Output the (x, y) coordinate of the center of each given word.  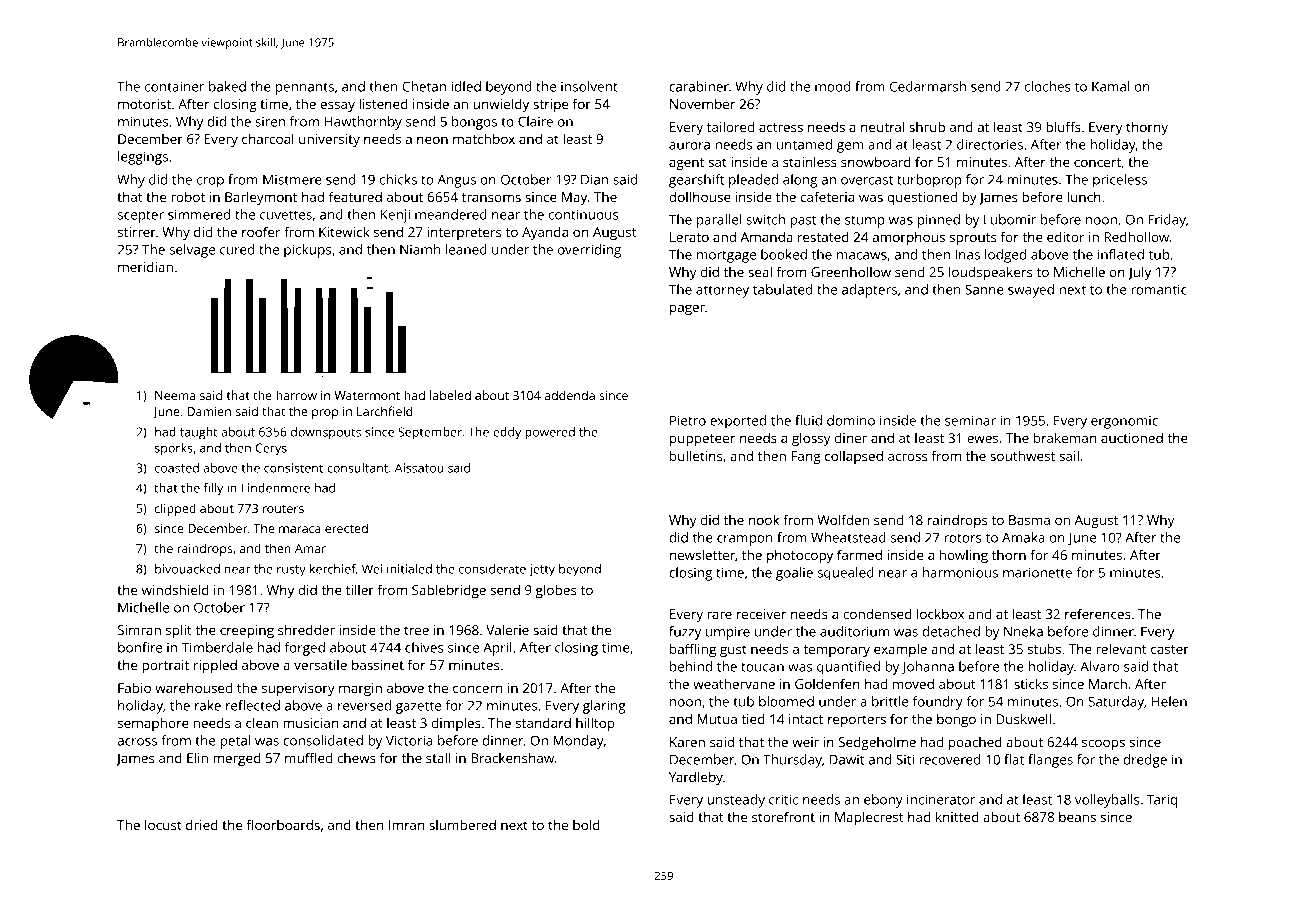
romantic (1159, 289)
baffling (693, 650)
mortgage (726, 257)
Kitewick (344, 231)
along (800, 181)
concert (1097, 162)
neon (432, 140)
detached (951, 631)
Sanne (984, 289)
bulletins (696, 455)
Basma (1029, 520)
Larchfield (385, 411)
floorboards (283, 824)
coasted (177, 468)
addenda (570, 395)
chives (424, 647)
